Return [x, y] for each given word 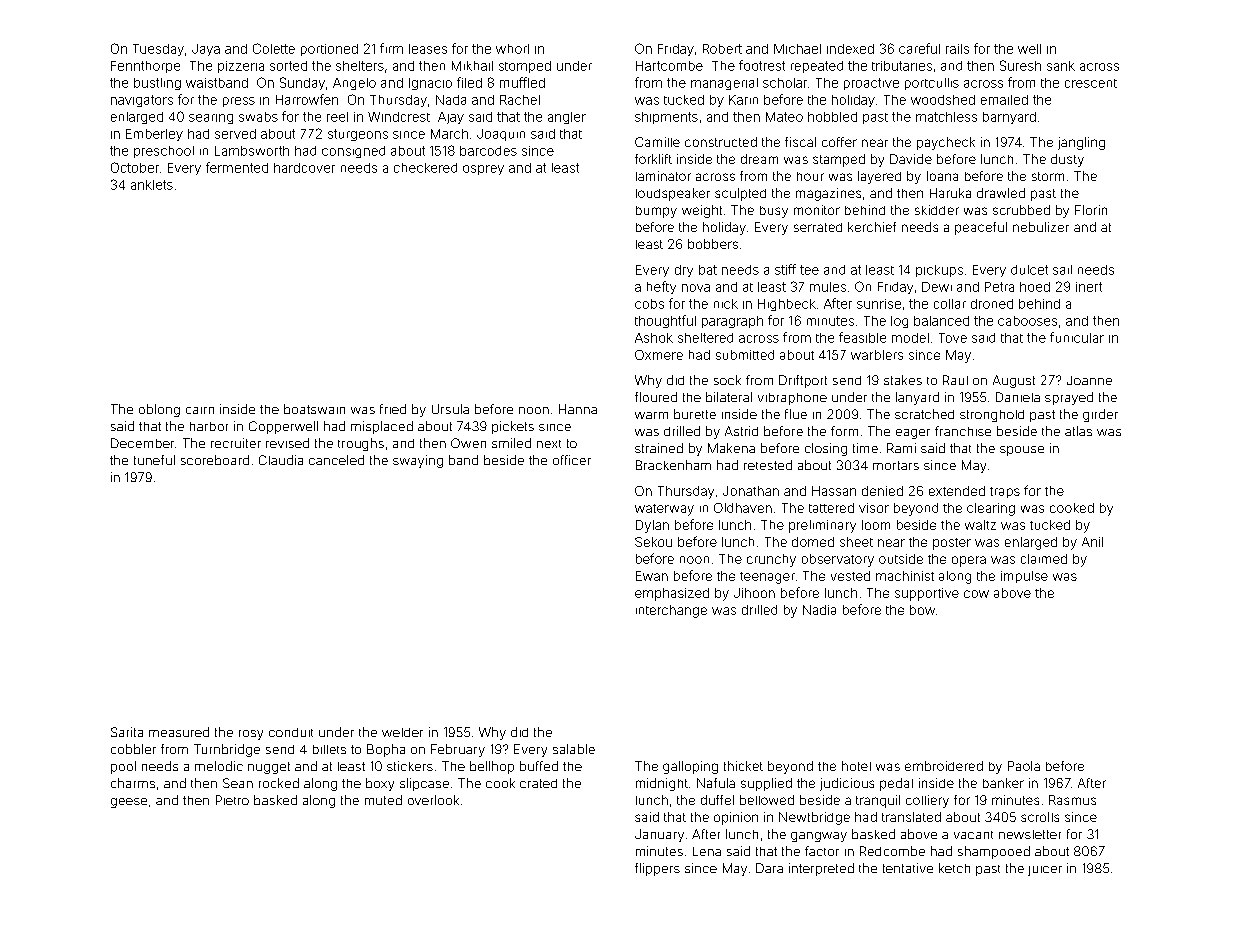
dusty [1067, 160]
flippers [657, 869]
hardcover [304, 168]
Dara [769, 868]
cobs [649, 304]
